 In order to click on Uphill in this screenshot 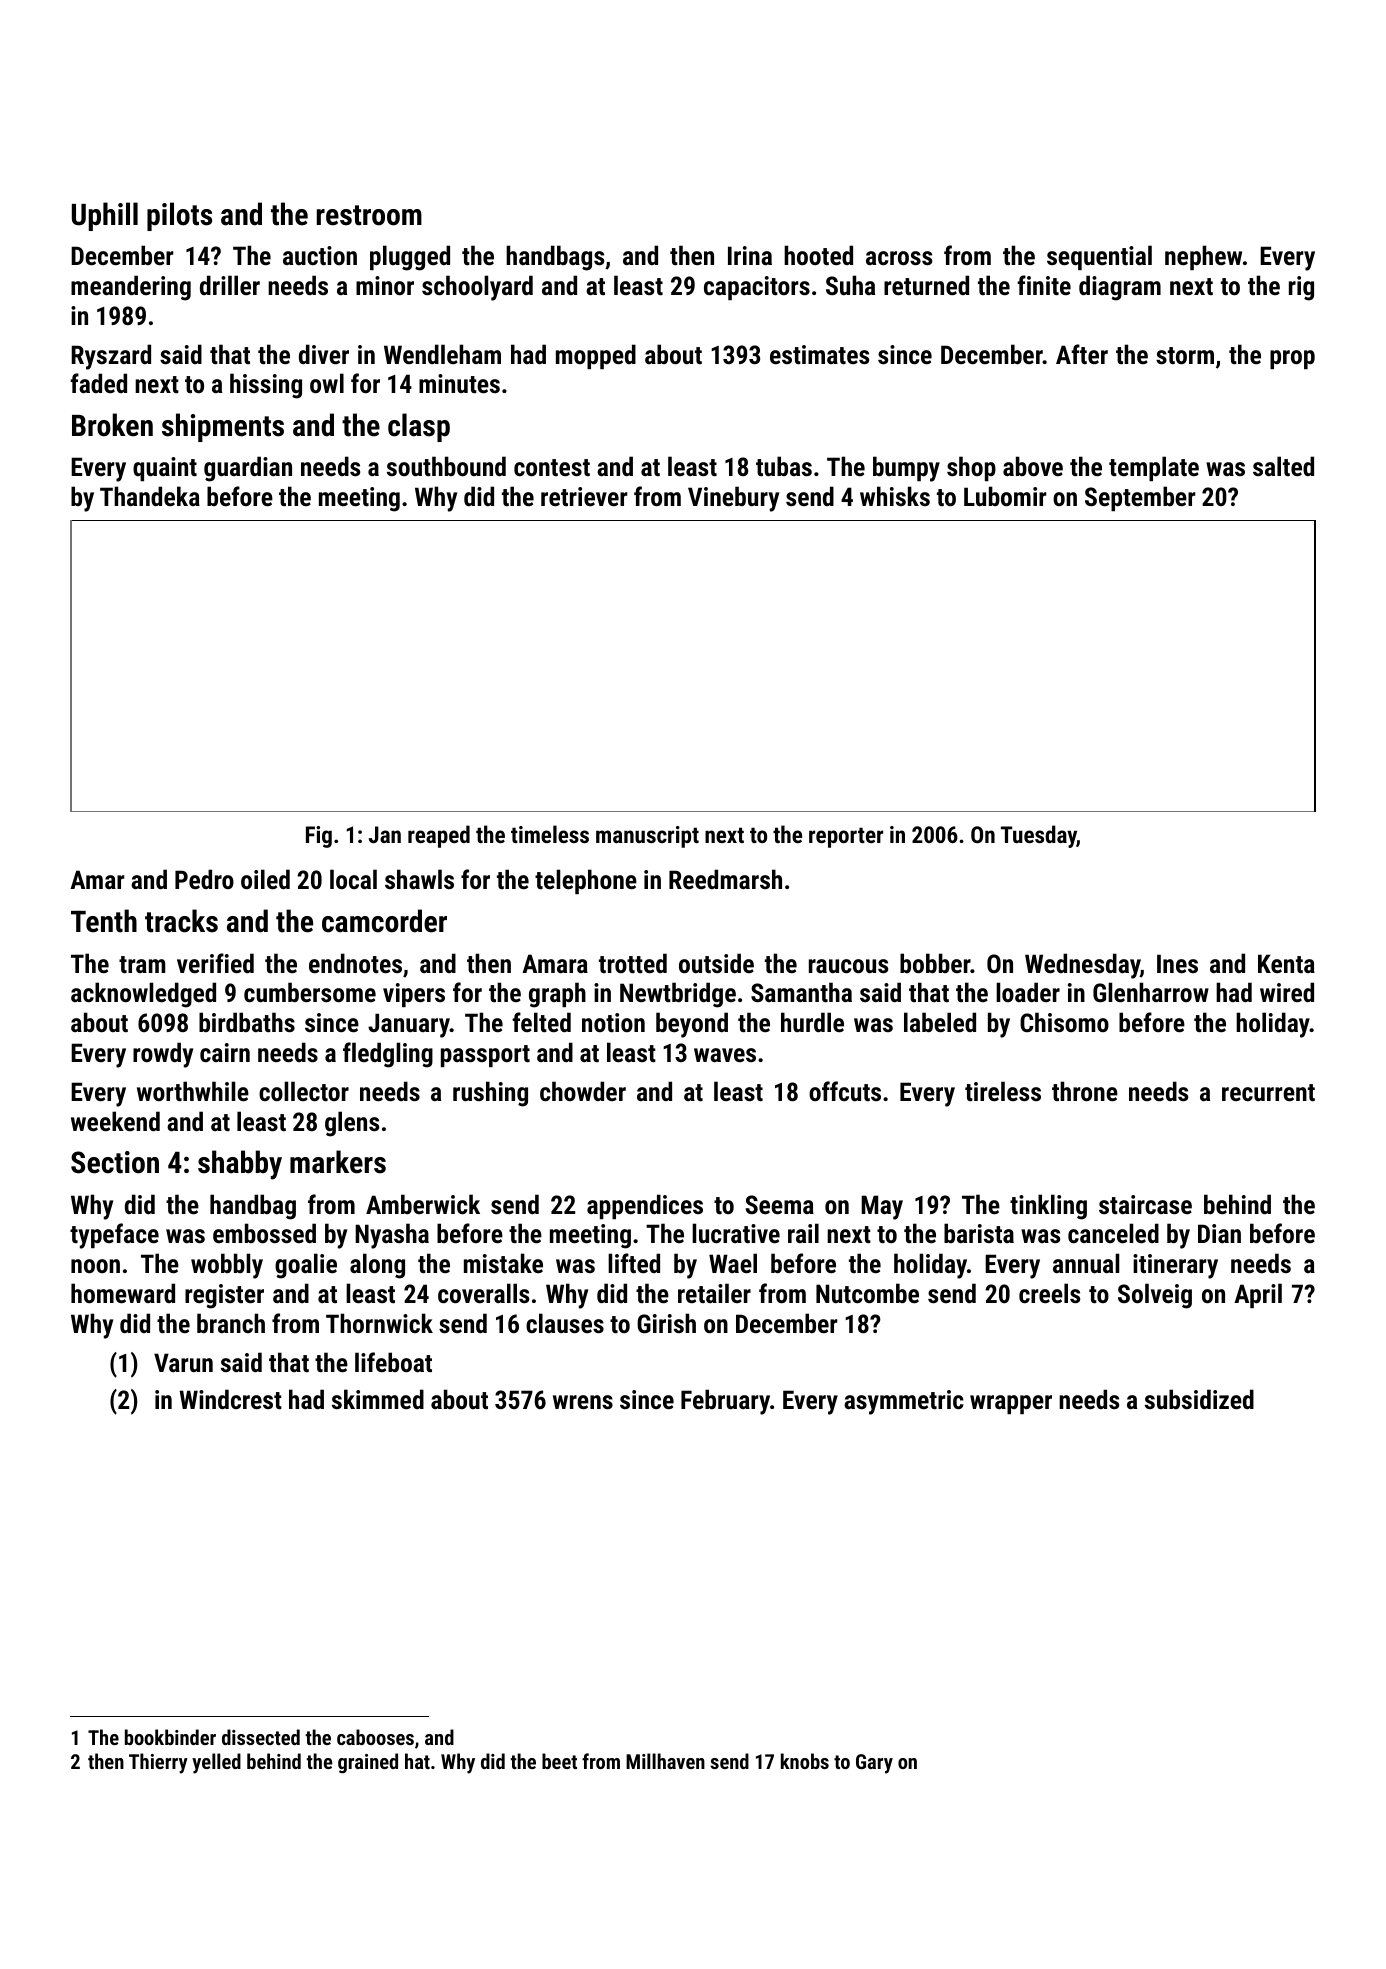, I will do `click(105, 216)`.
